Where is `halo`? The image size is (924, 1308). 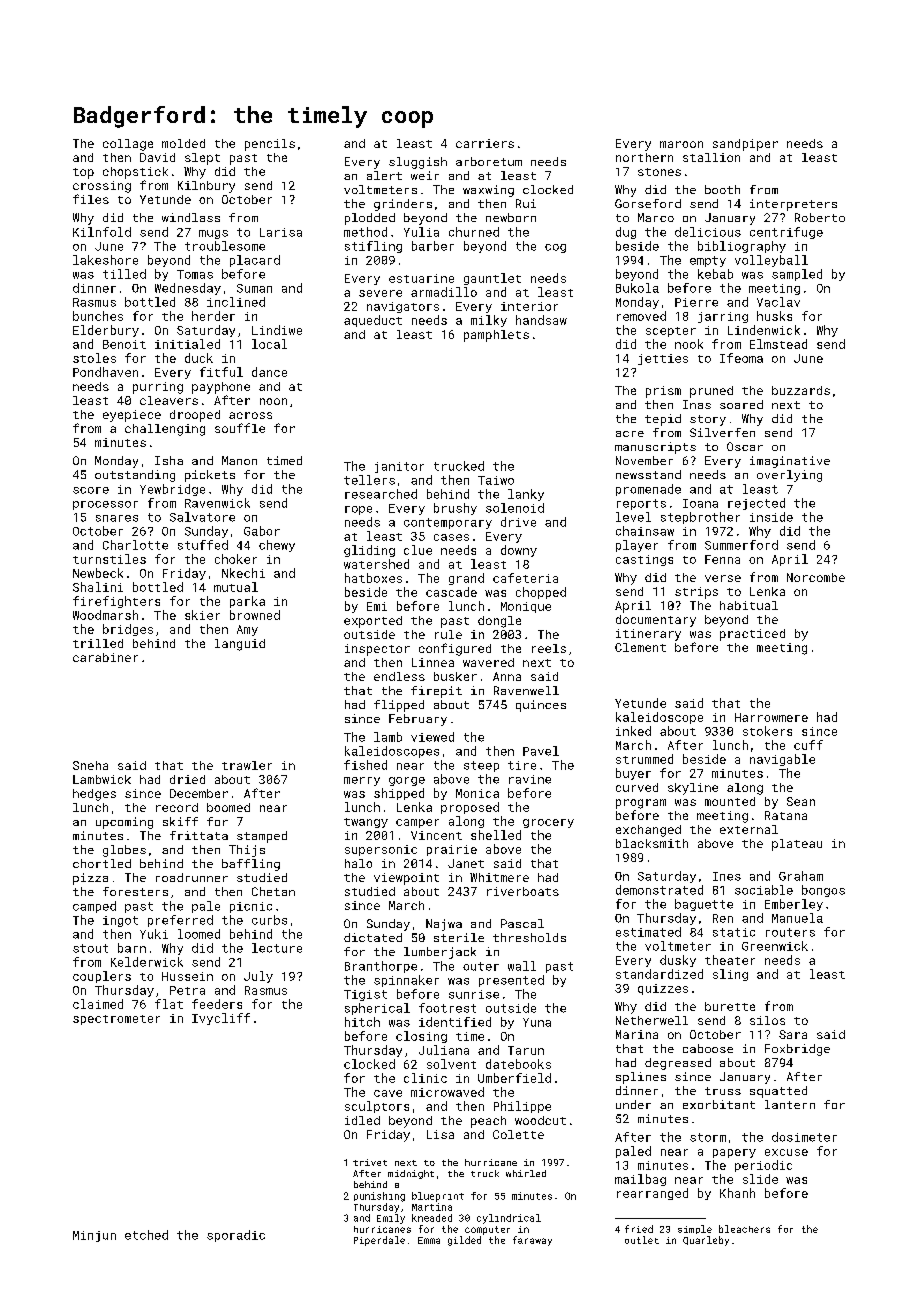 halo is located at coordinates (358, 863).
